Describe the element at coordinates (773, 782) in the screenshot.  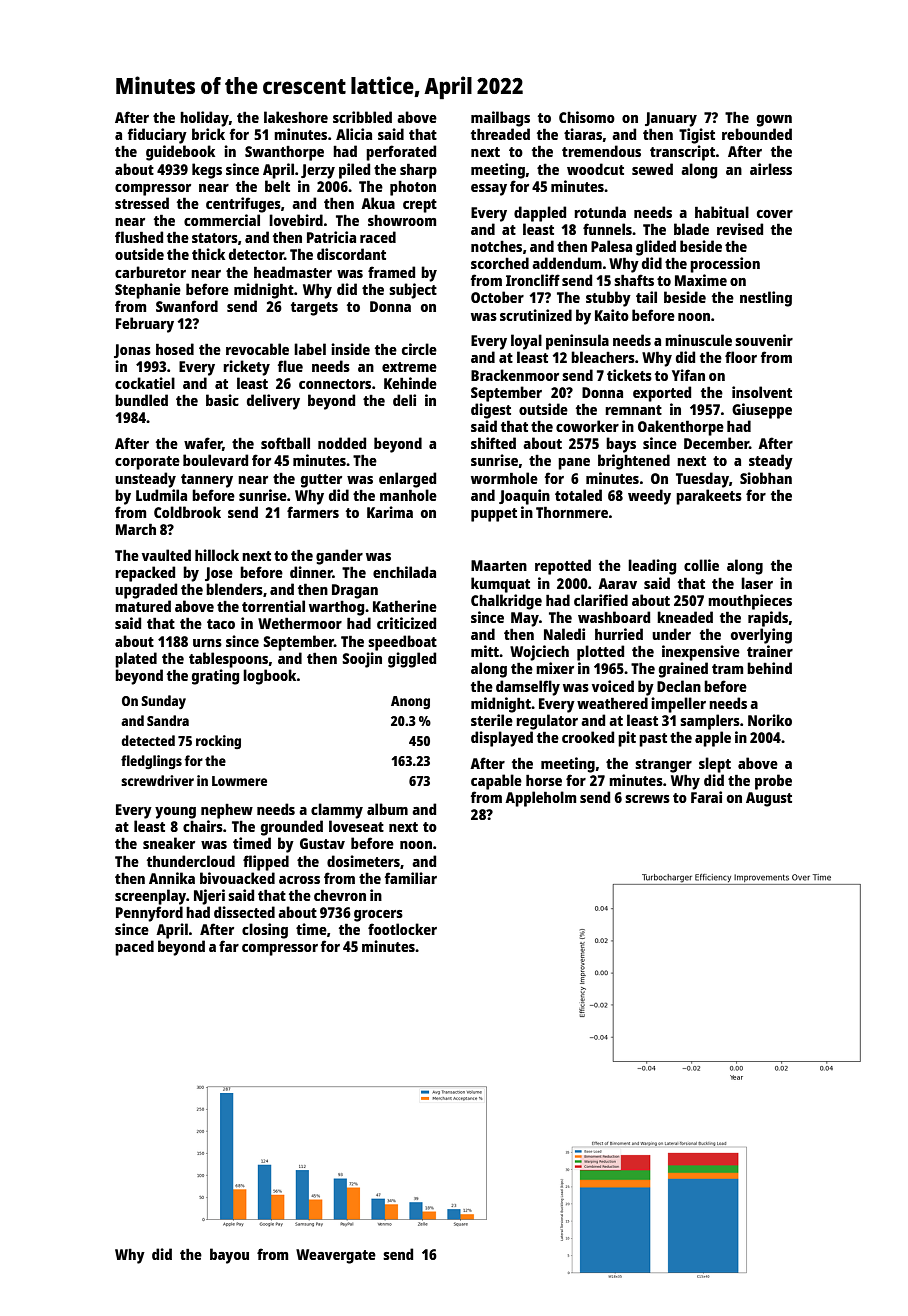
I see `probe` at that location.
